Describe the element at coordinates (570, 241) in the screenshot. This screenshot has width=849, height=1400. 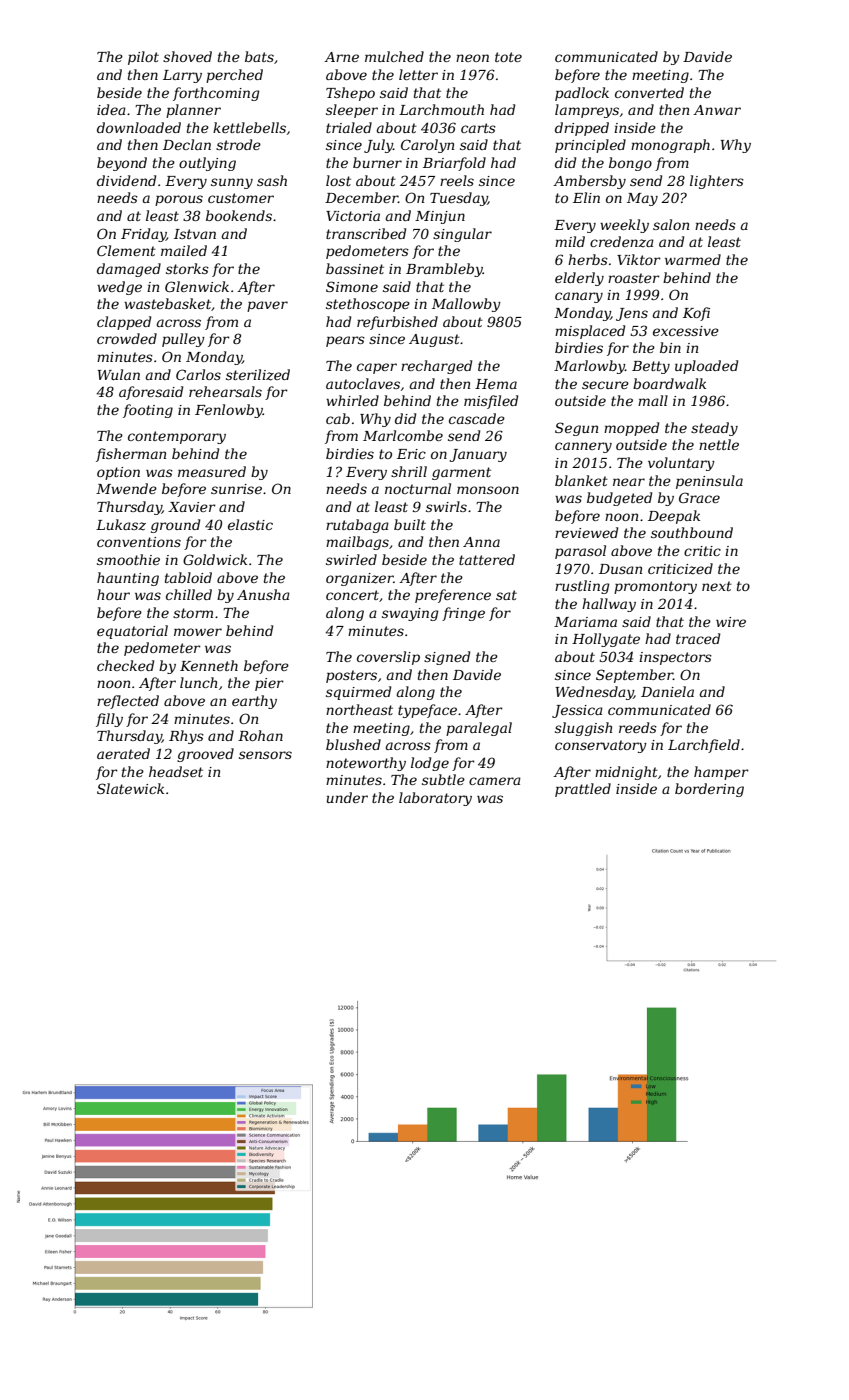
I see `mild` at that location.
